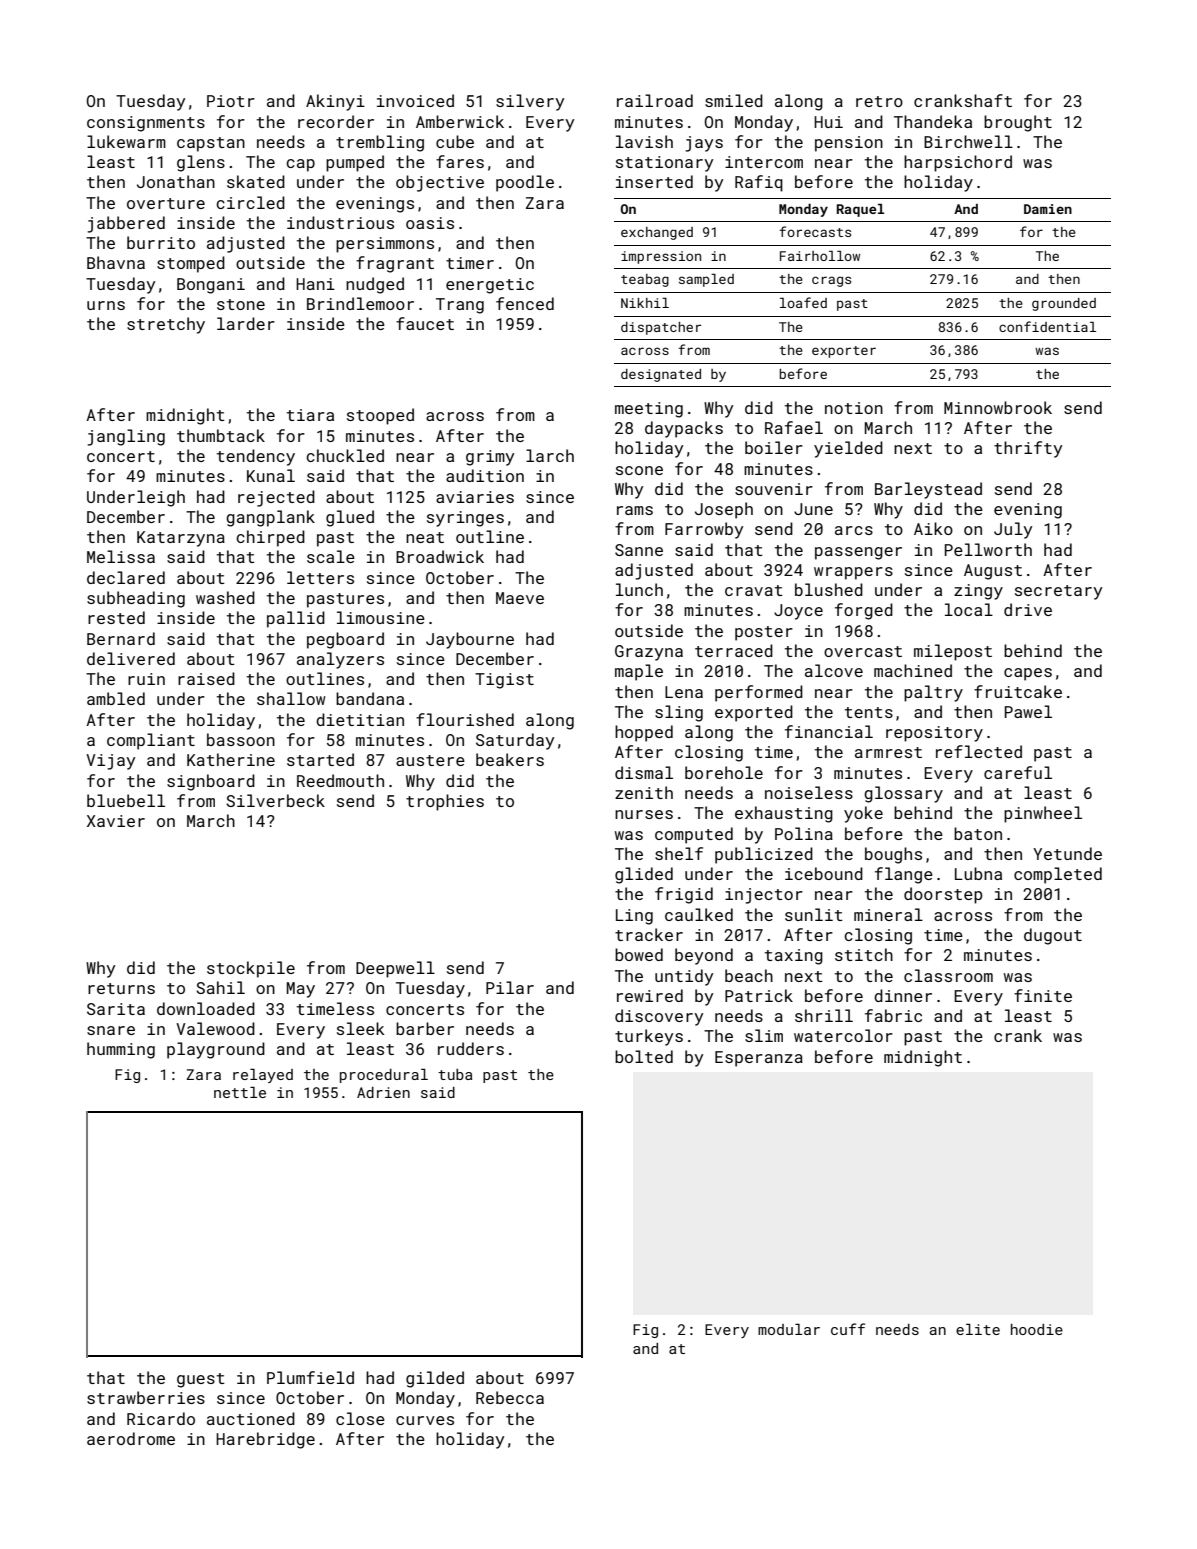 This screenshot has width=1197, height=1549. Describe the element at coordinates (116, 821) in the screenshot. I see `Xavier` at that location.
